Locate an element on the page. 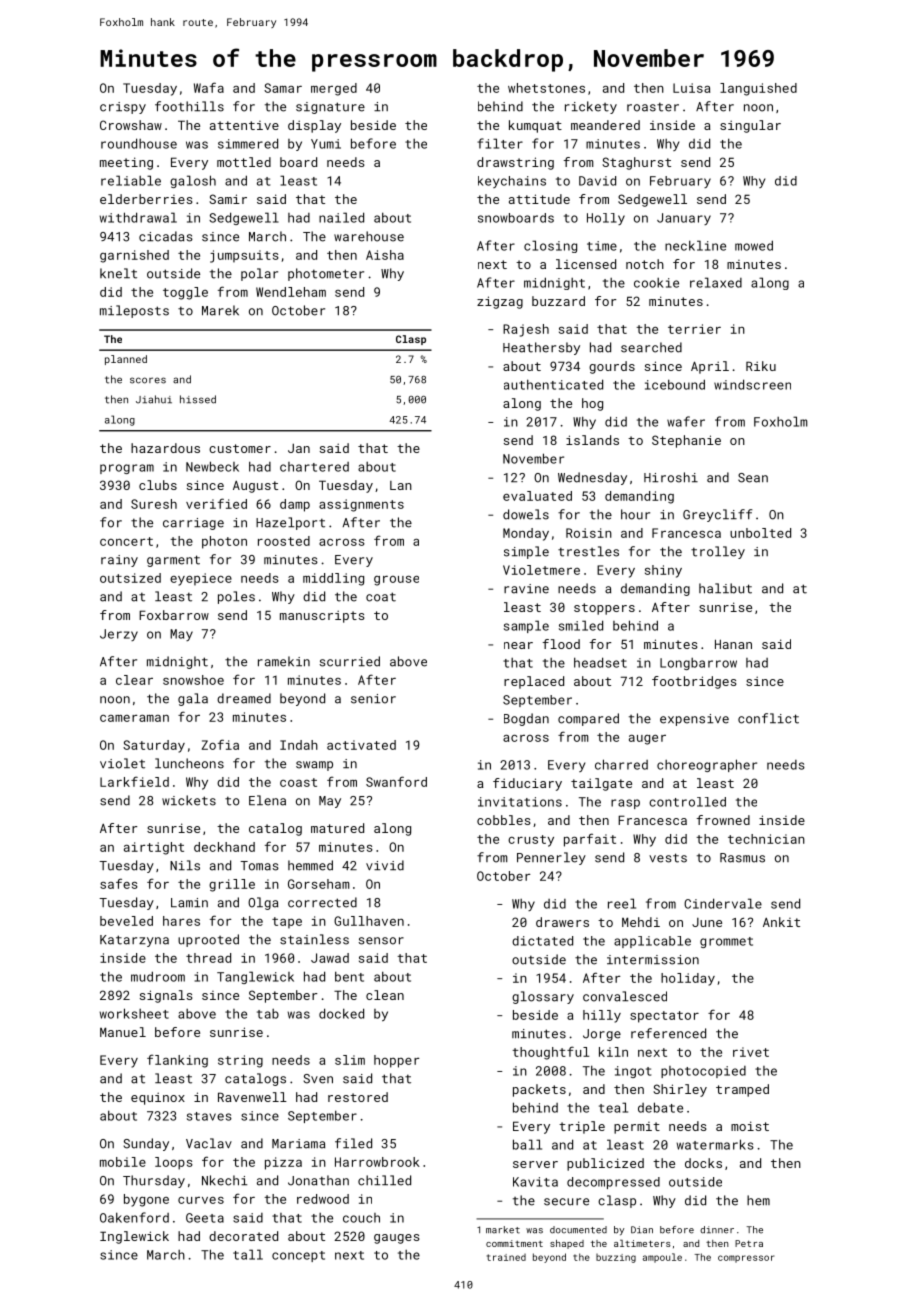 Image resolution: width=908 pixels, height=1316 pixels. roaster is located at coordinates (653, 107).
